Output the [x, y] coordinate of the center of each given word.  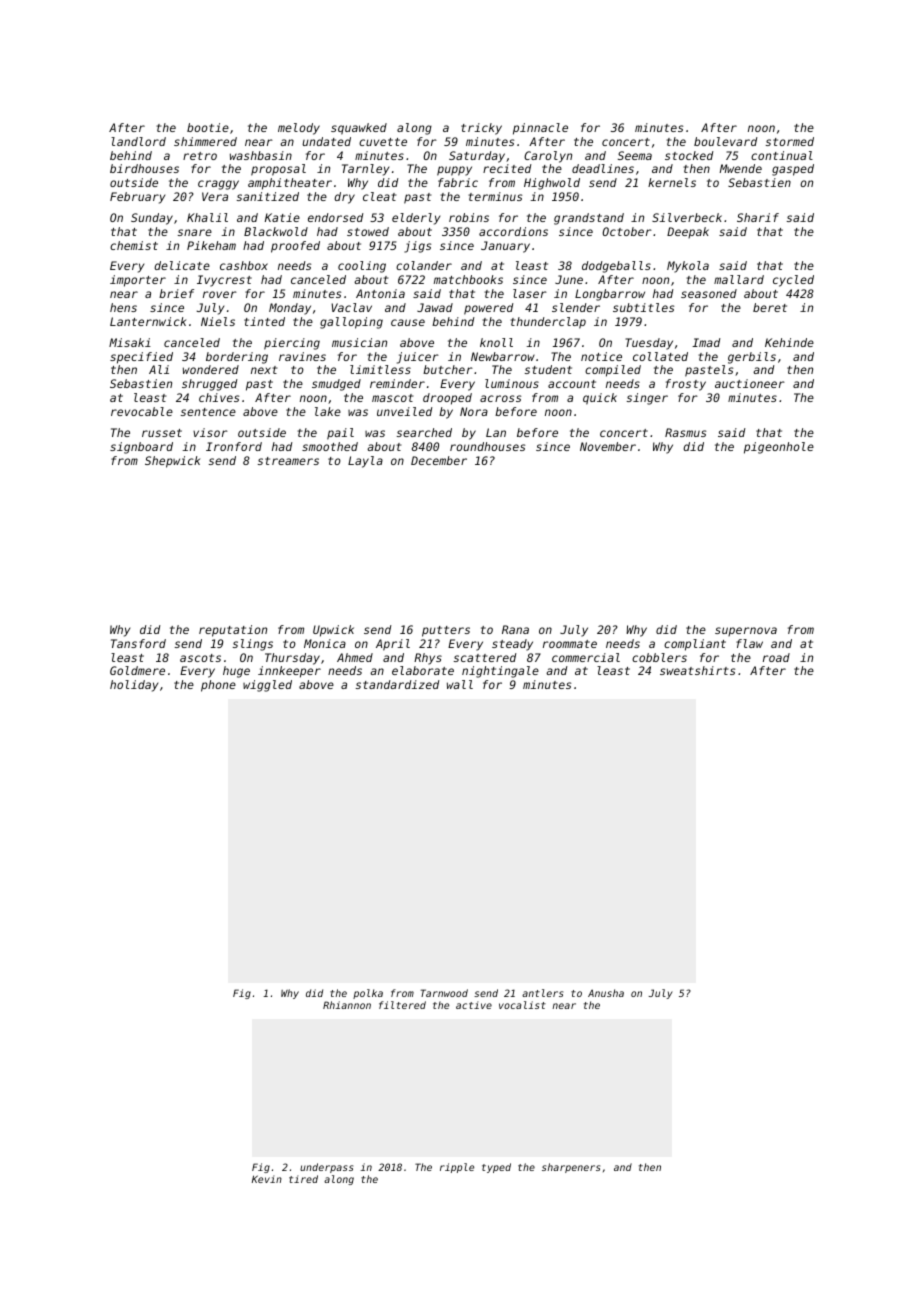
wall [460, 684]
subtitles [643, 307]
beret [770, 307]
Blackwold [276, 231]
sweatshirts [697, 670]
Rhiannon [347, 1005]
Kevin [267, 1179]
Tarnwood [444, 993]
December [439, 460]
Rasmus [685, 432]
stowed [368, 231]
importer [138, 281]
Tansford [138, 643]
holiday [134, 686]
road [776, 657]
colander [424, 265]
